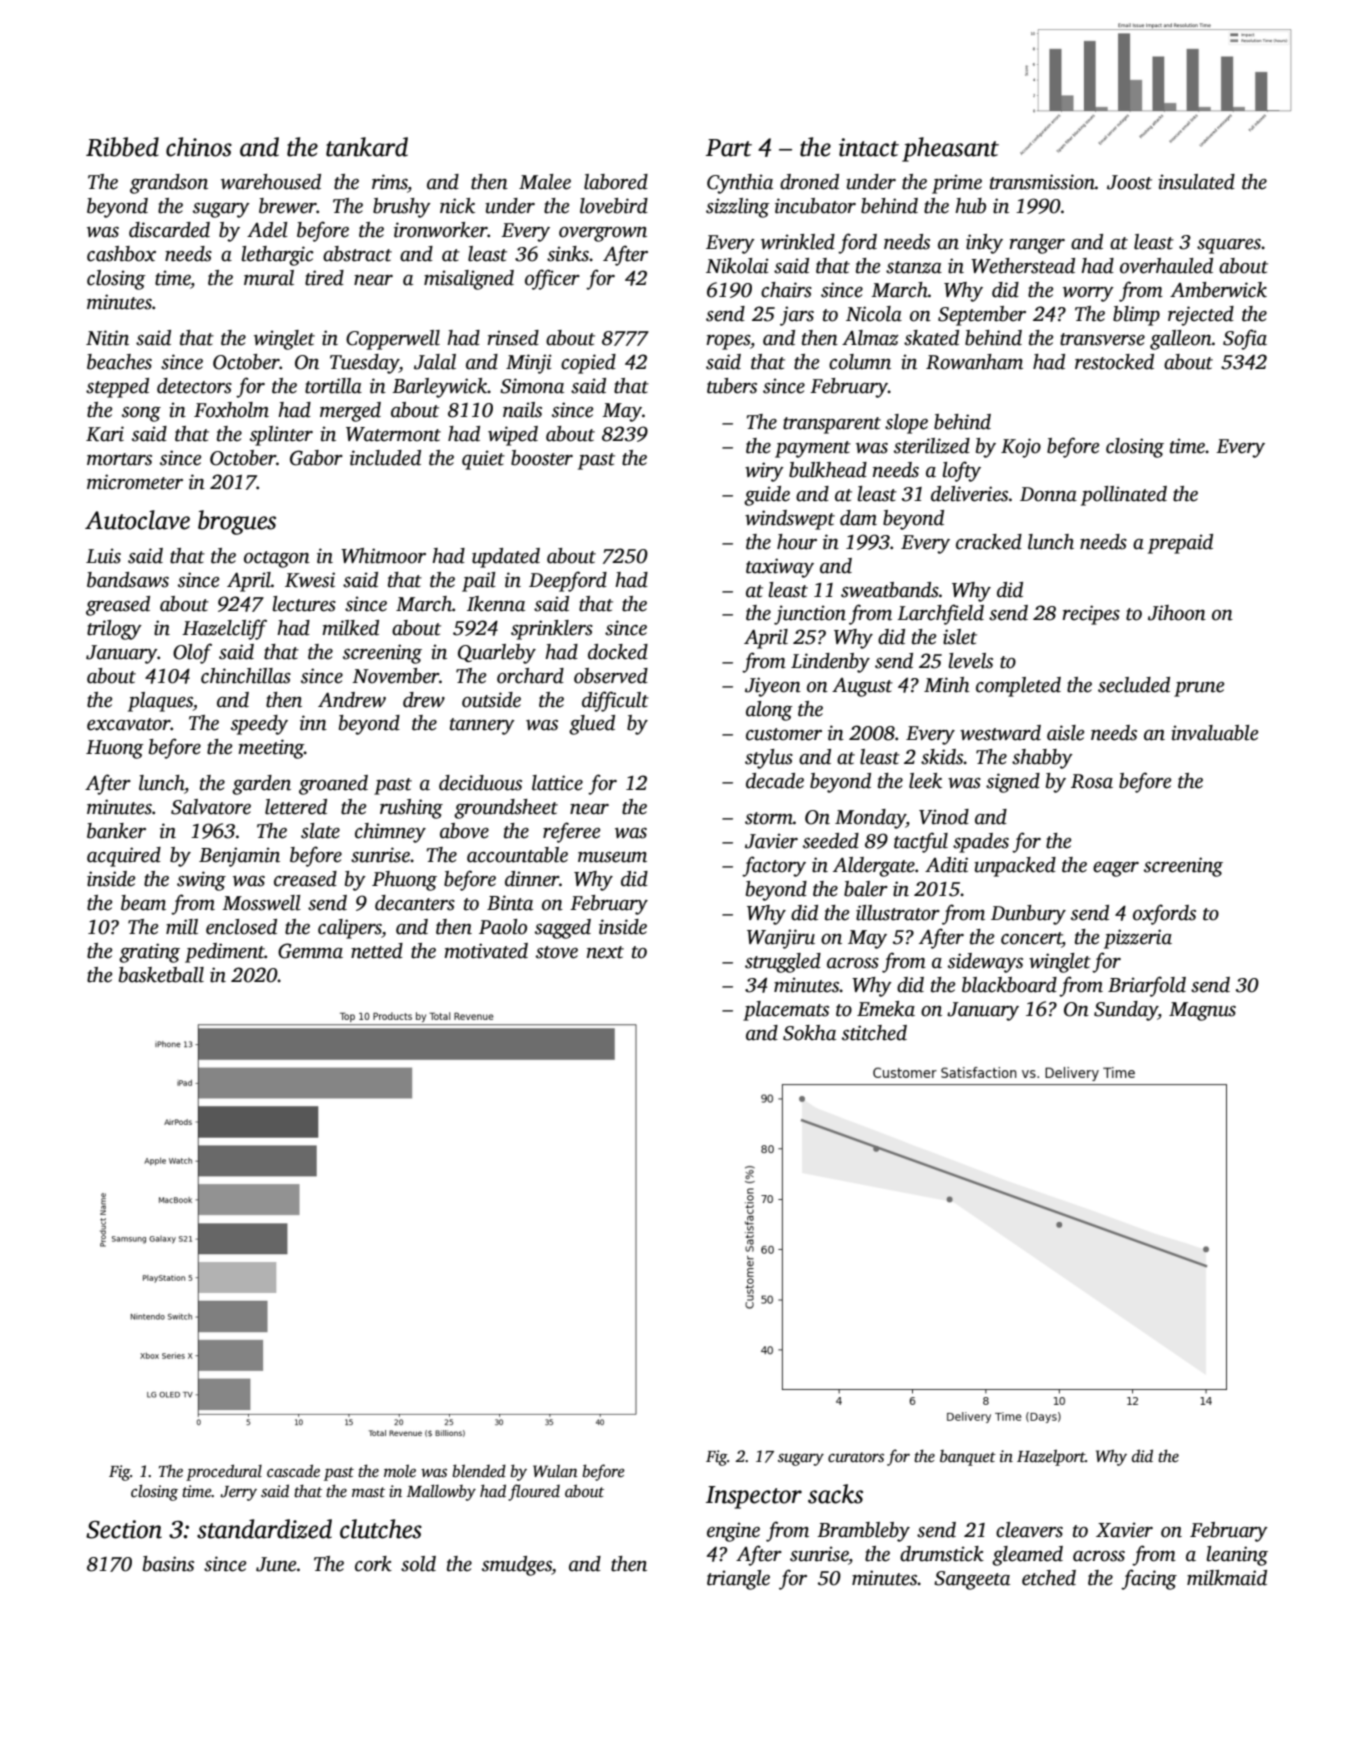 The width and height of the page is (1354, 1753). What do you see at coordinates (1051, 1457) in the page?
I see `Hazelport` at bounding box center [1051, 1457].
